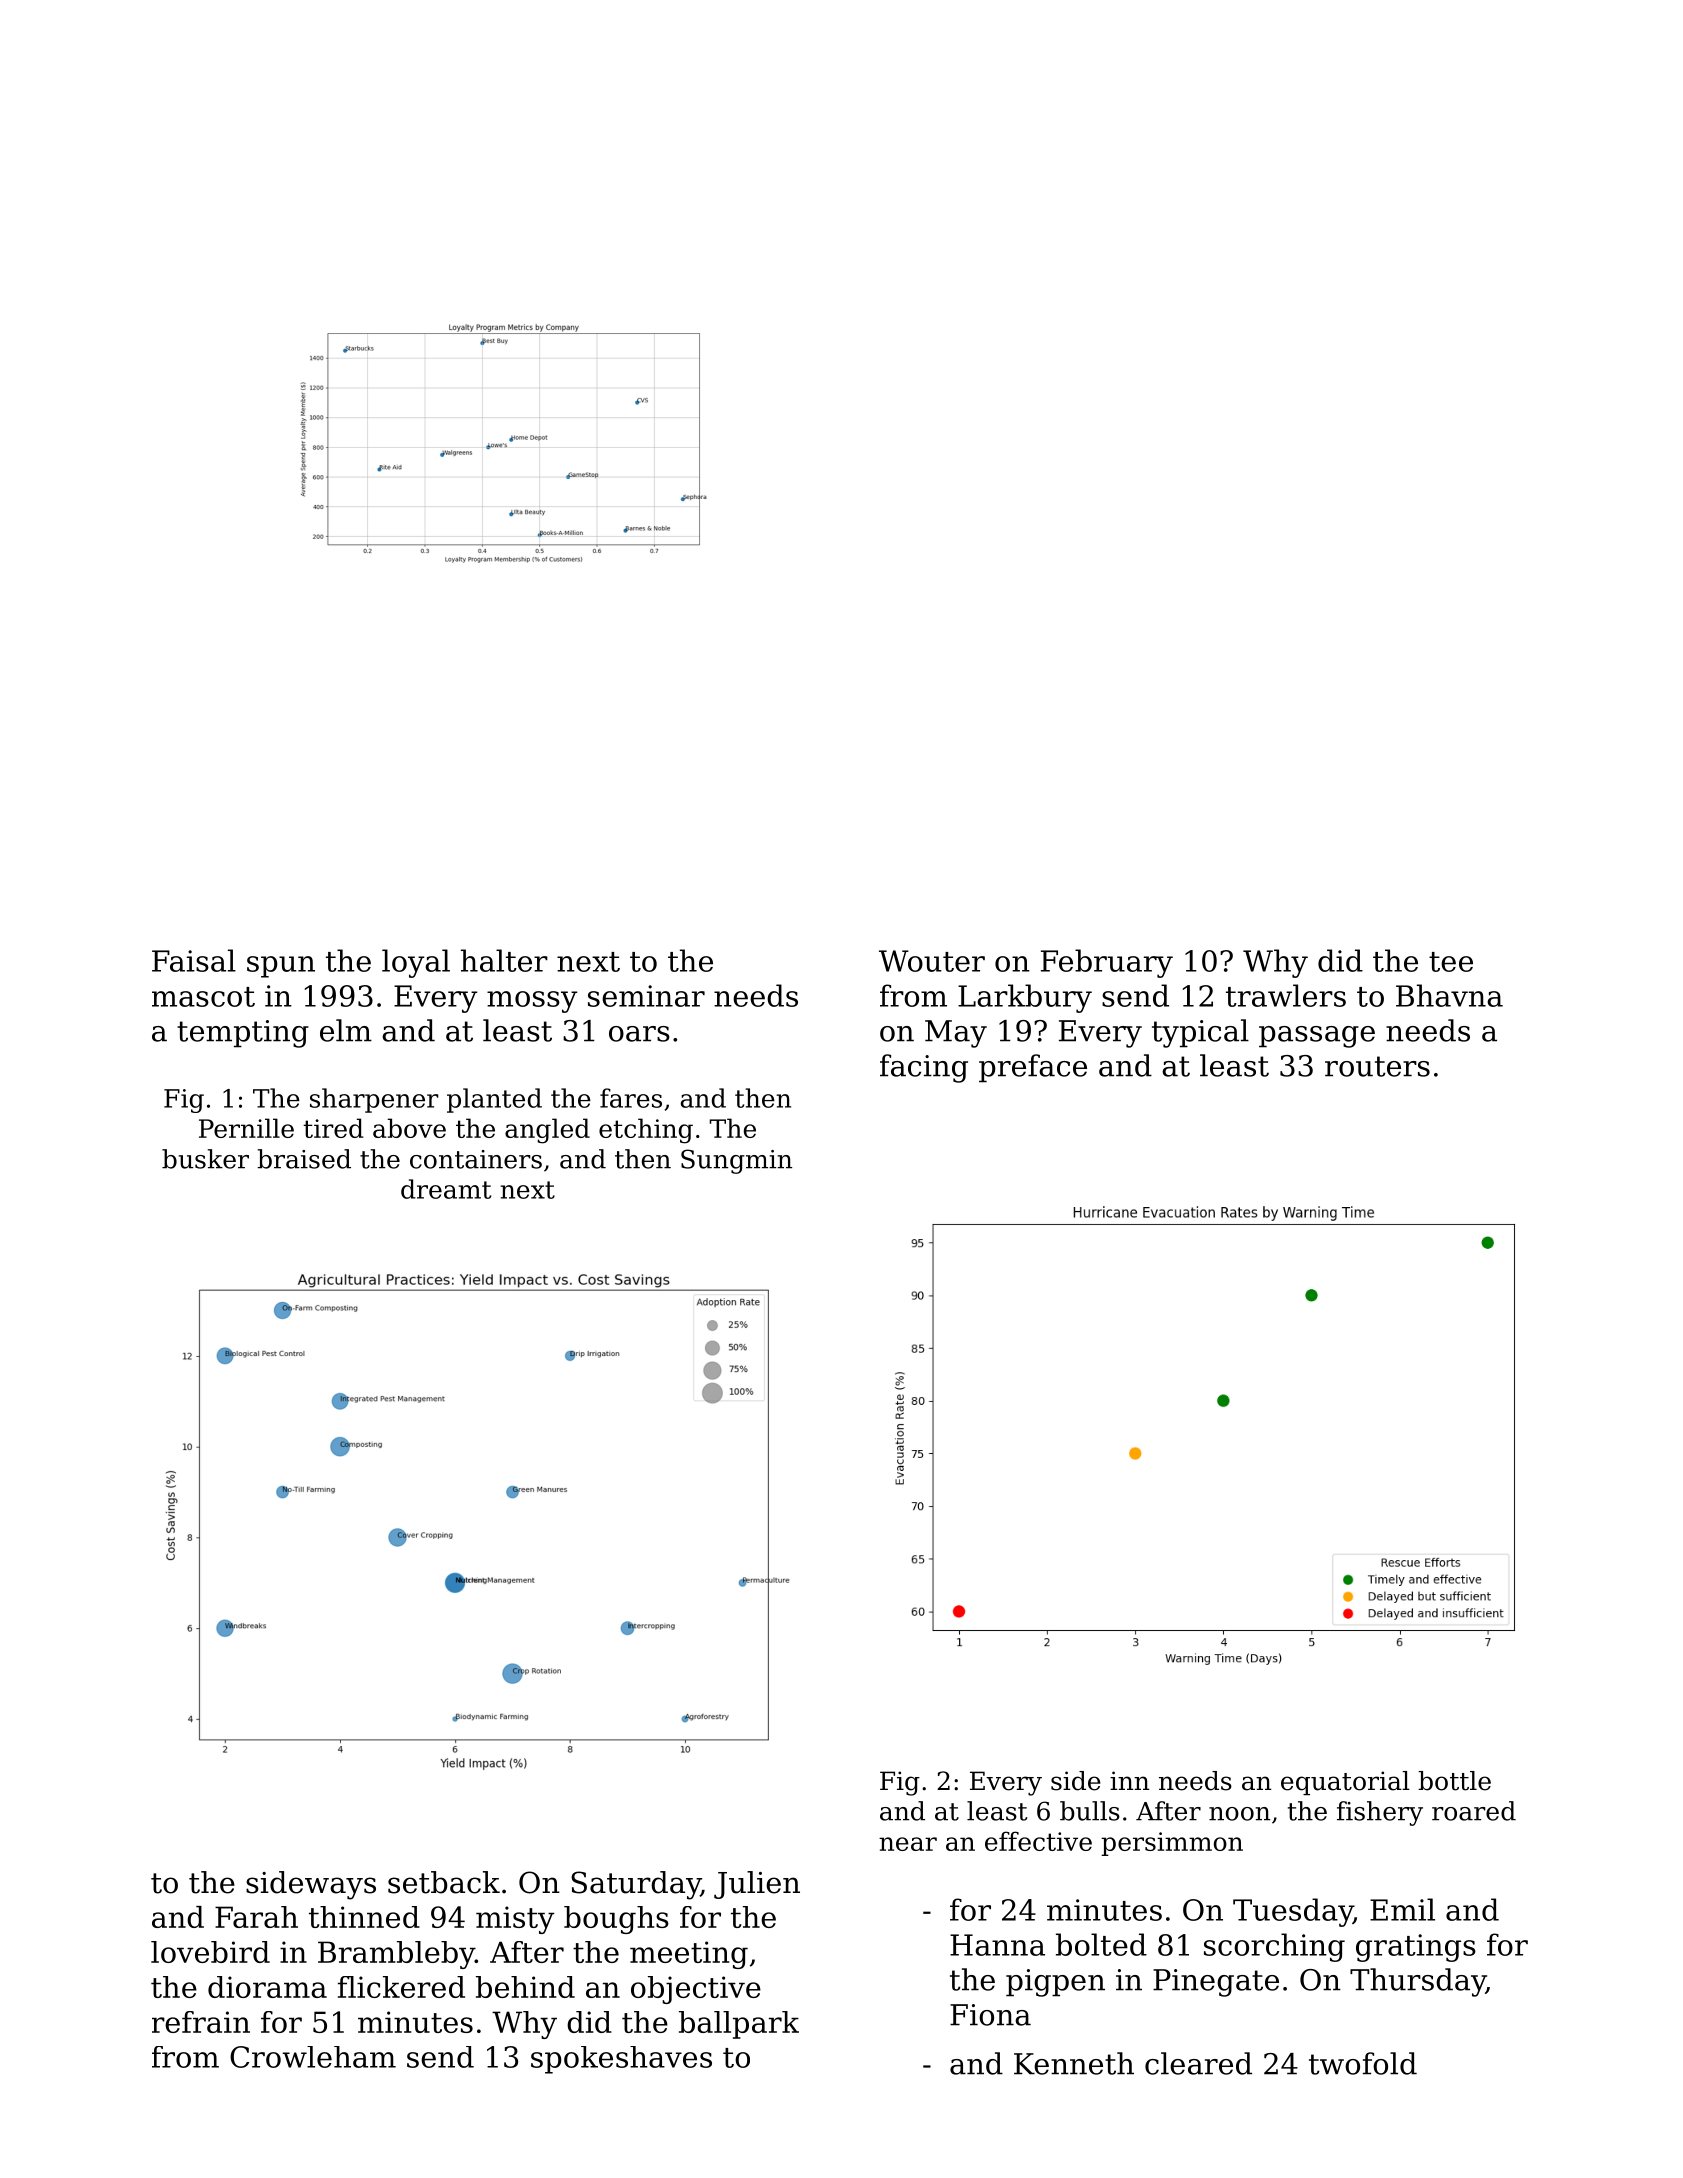  I want to click on setback, so click(444, 1882).
